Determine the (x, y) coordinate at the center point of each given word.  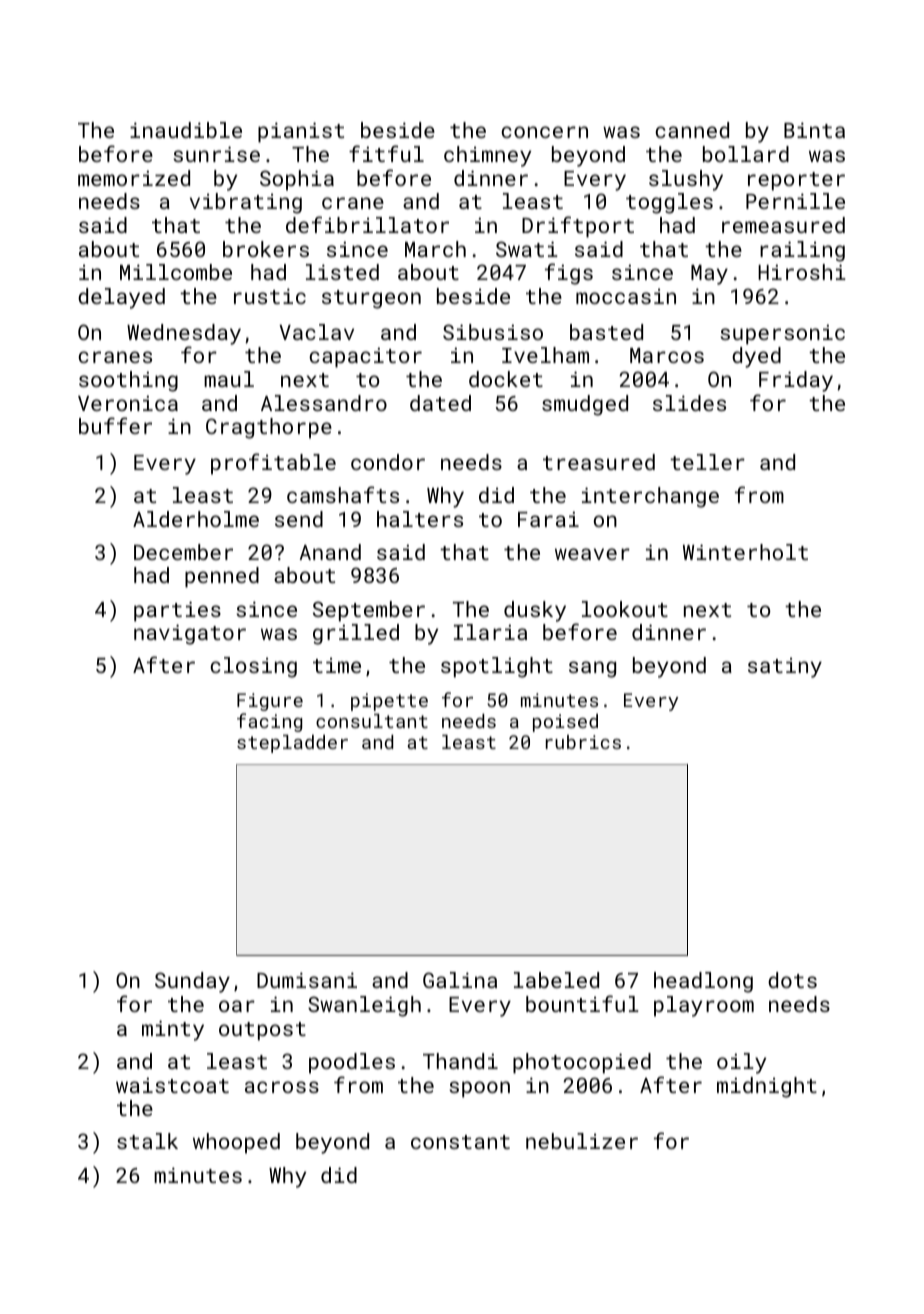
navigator (190, 634)
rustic (270, 296)
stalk (147, 1141)
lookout (625, 609)
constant (460, 1142)
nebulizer (582, 1141)
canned (692, 130)
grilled (356, 634)
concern (544, 132)
